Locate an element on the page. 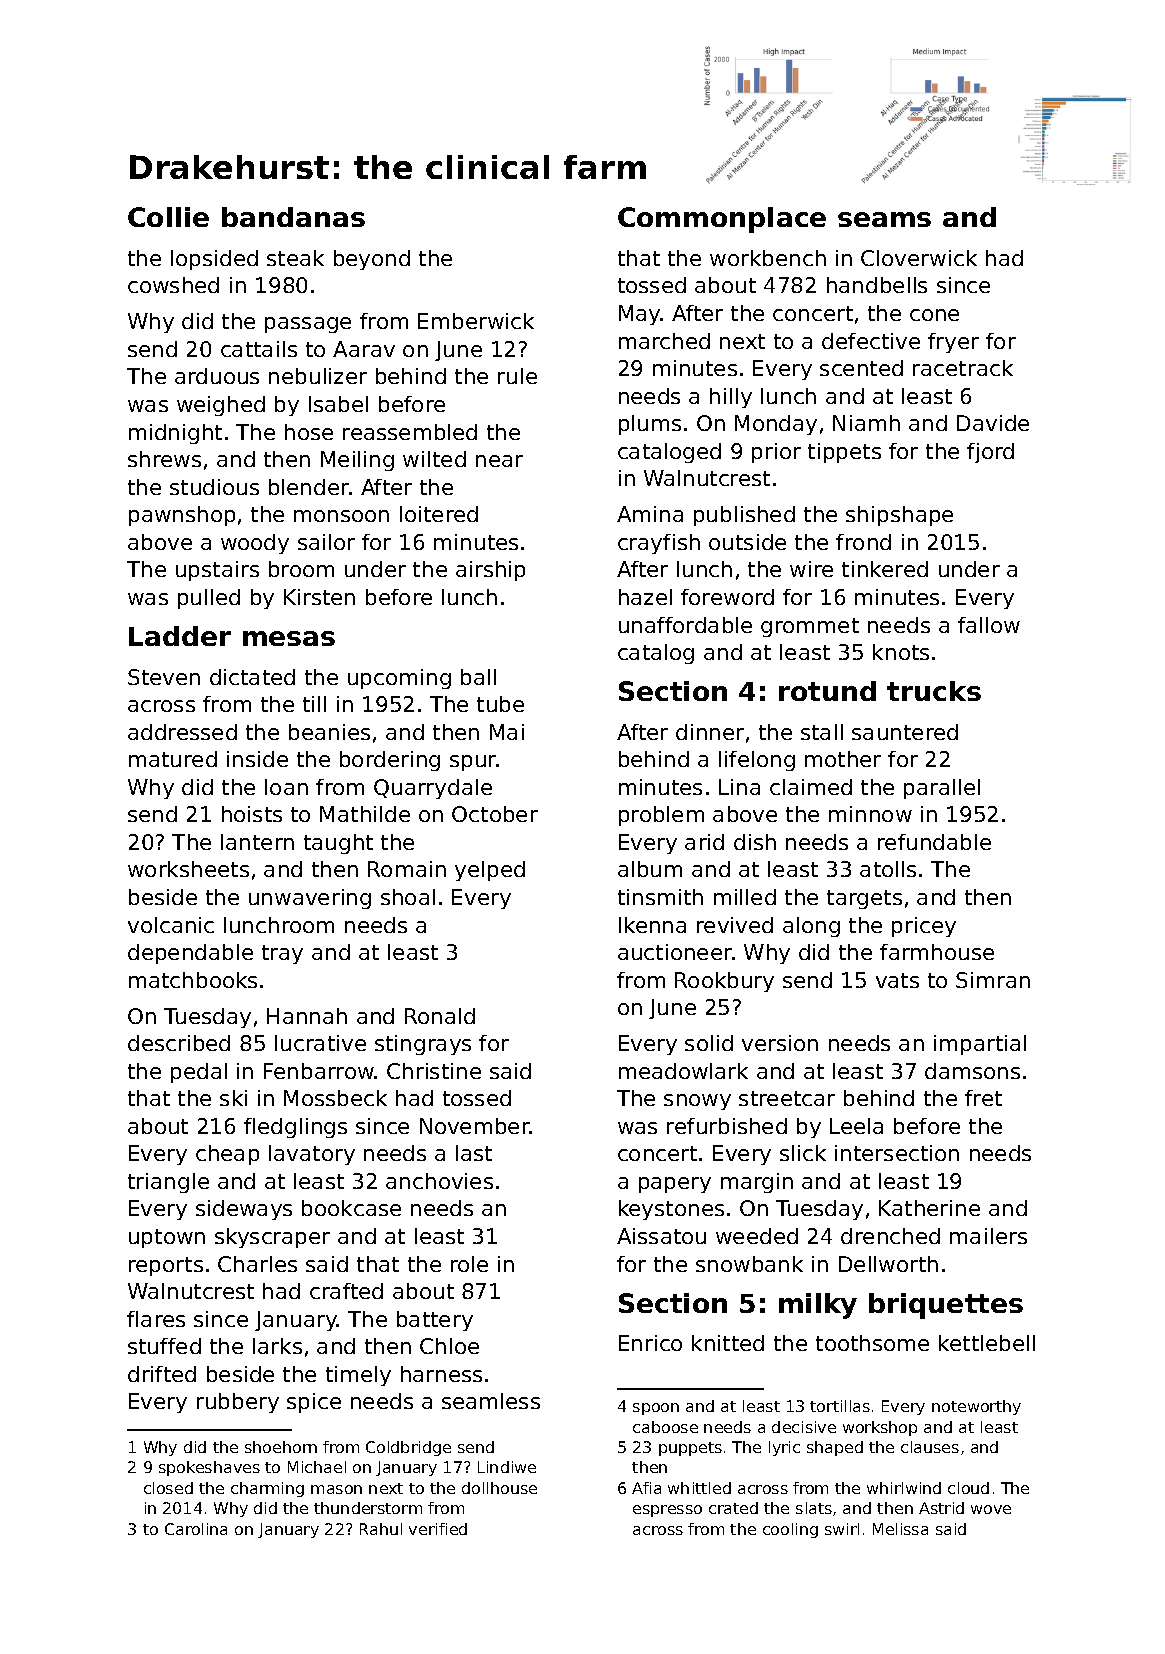  Simran is located at coordinates (993, 980).
